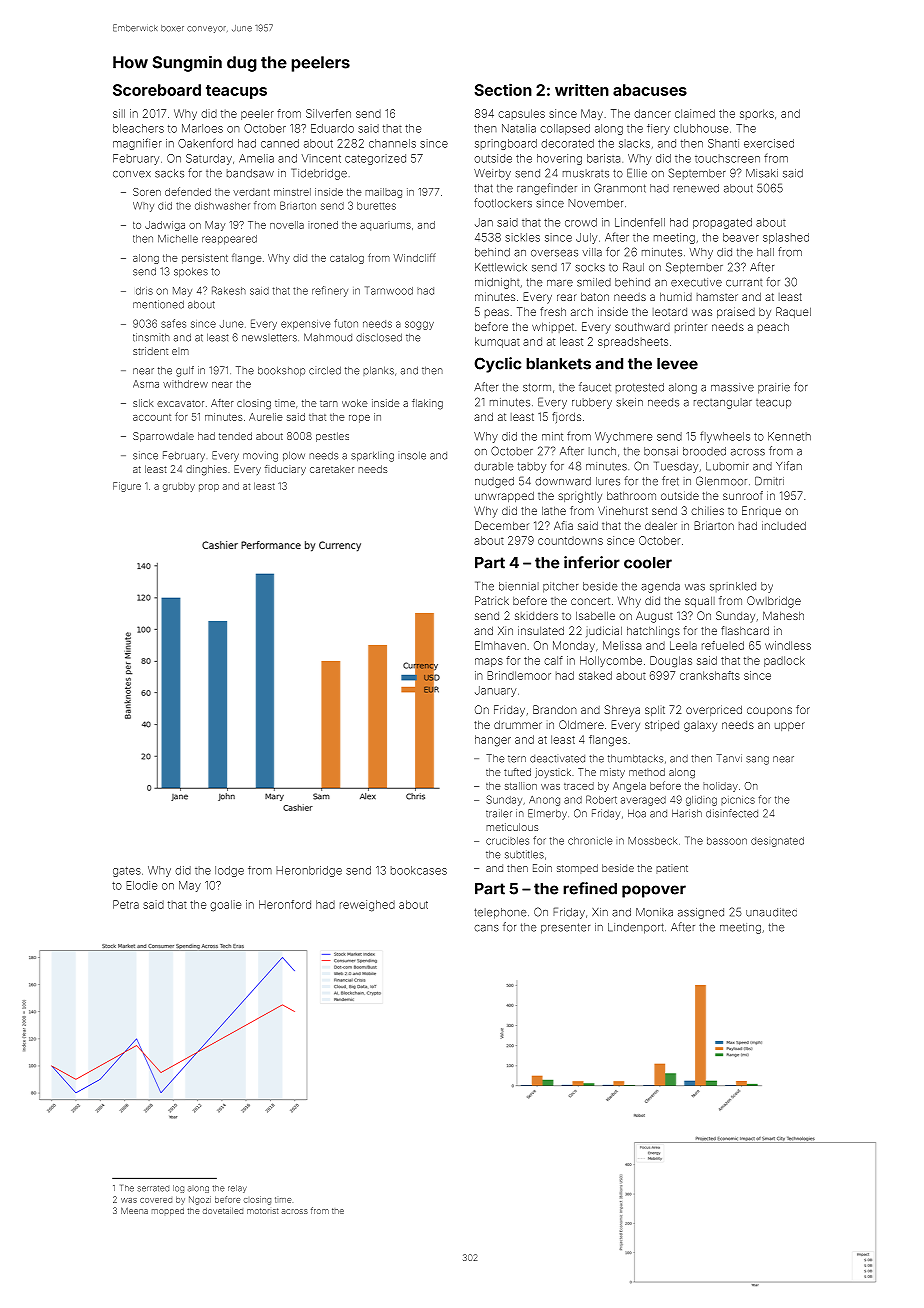 Image resolution: width=924 pixels, height=1308 pixels. Describe the element at coordinates (157, 90) in the screenshot. I see `Scoreboard` at that location.
